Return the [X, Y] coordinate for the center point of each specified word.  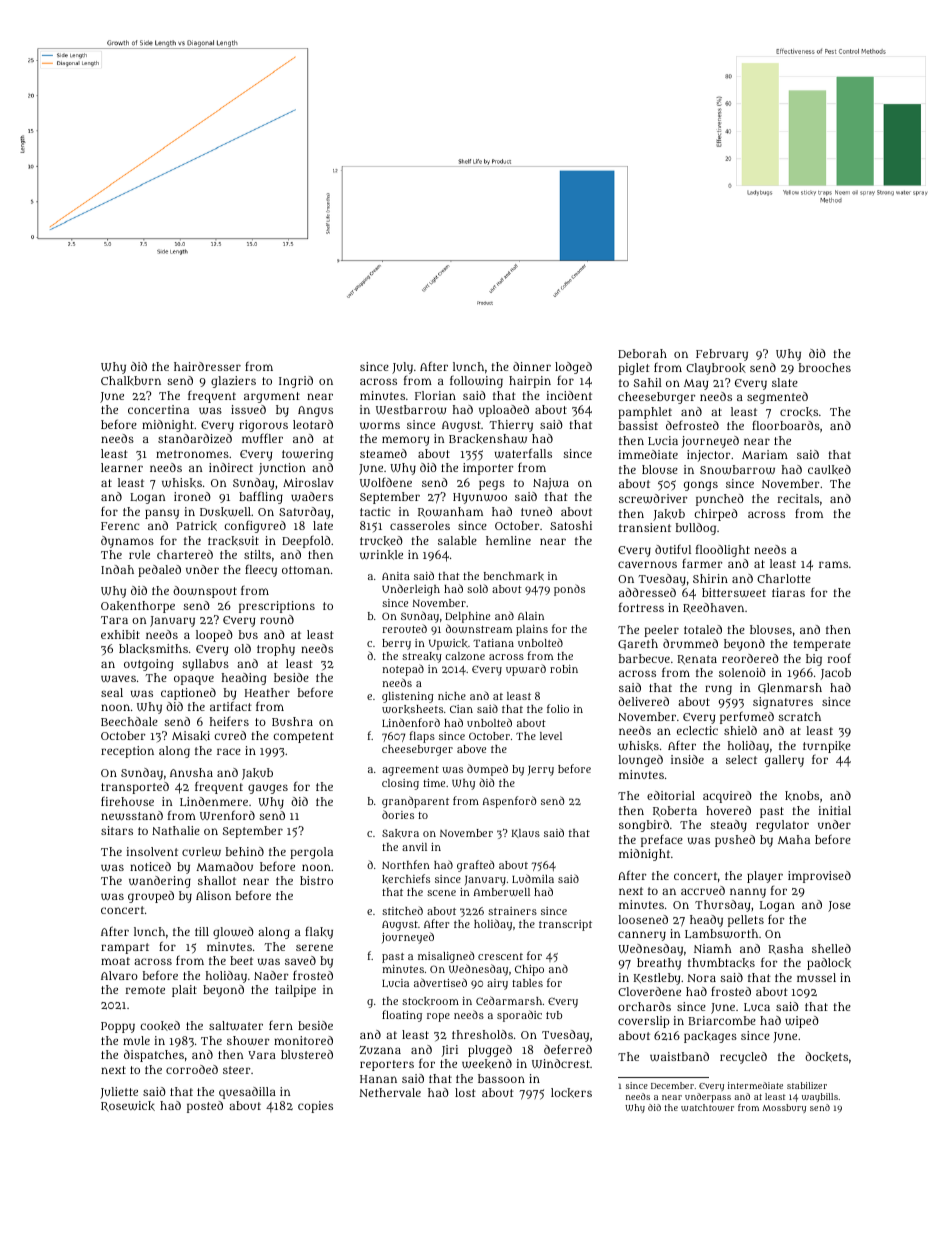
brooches [825, 367]
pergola [311, 853]
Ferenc [120, 526]
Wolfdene [386, 482]
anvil [414, 847]
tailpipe [295, 991]
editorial [671, 795]
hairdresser [207, 366]
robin [564, 669]
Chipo [529, 970]
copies [315, 1107]
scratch [799, 716]
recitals [798, 498]
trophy [276, 650]
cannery [642, 936]
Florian [435, 395]
